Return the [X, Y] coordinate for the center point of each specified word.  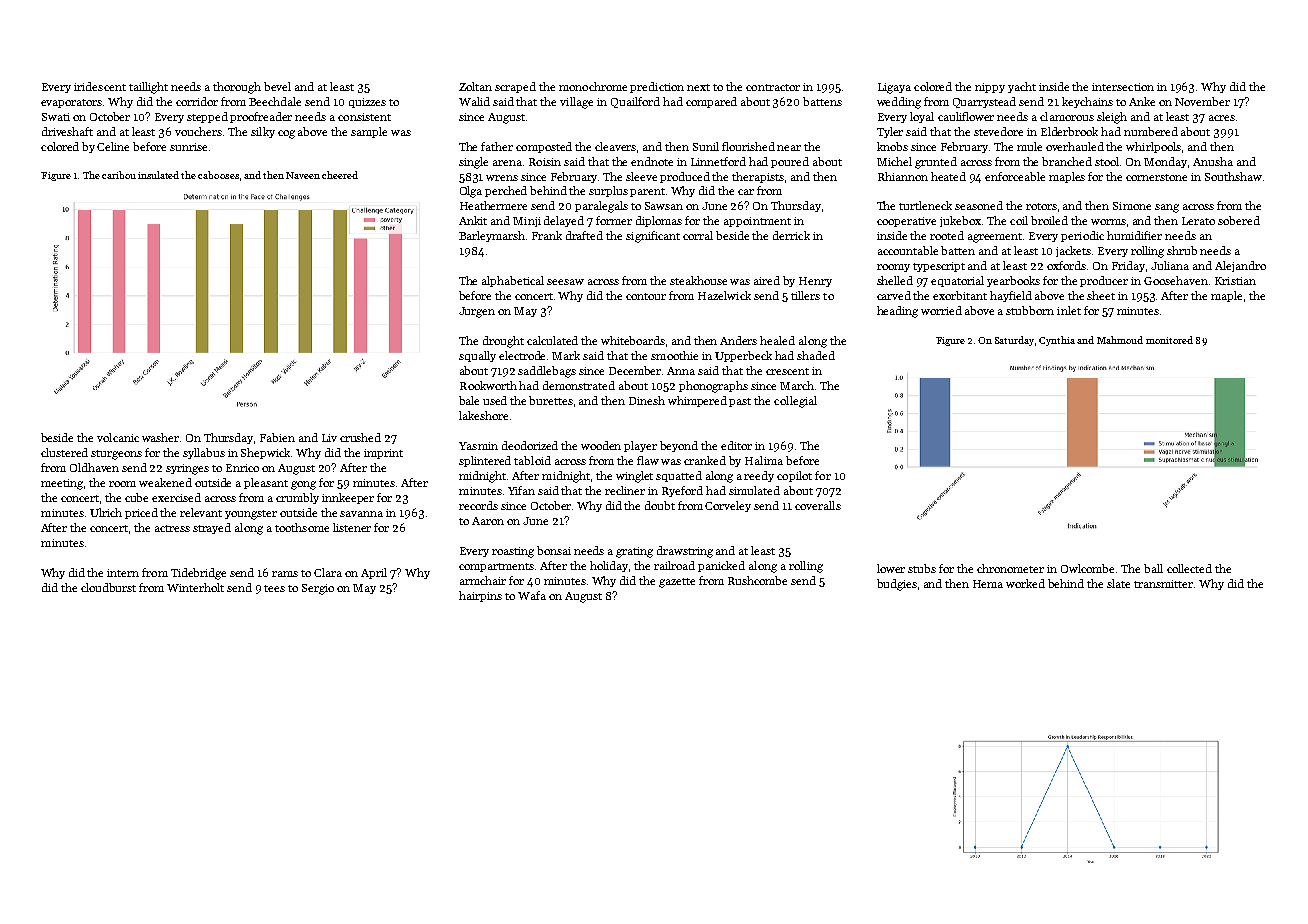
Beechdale [275, 101]
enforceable [1015, 176]
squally [477, 356]
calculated [552, 340]
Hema [988, 584]
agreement [995, 238]
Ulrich [106, 512]
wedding [899, 103]
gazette [677, 583]
